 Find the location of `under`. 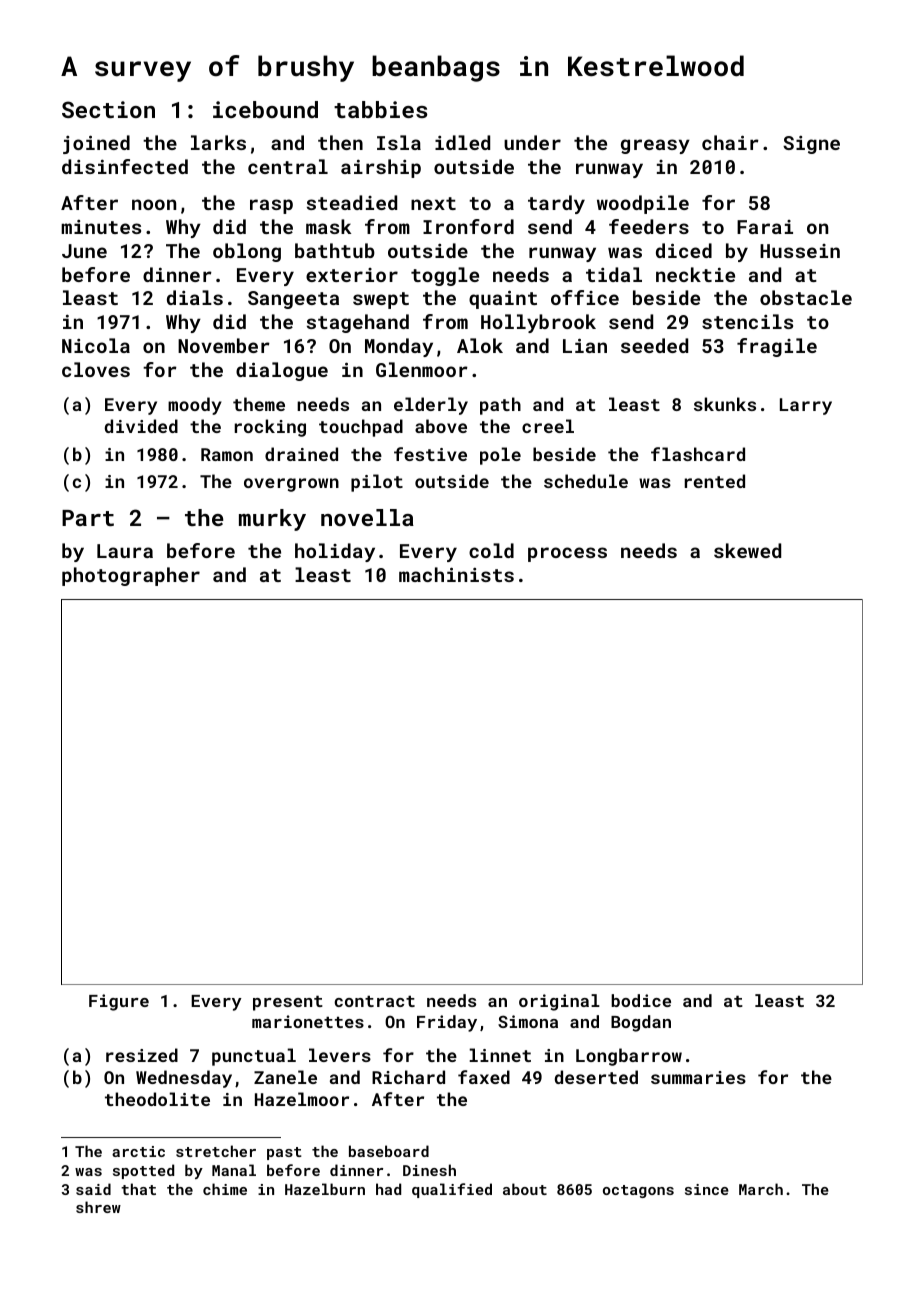

under is located at coordinates (532, 142).
